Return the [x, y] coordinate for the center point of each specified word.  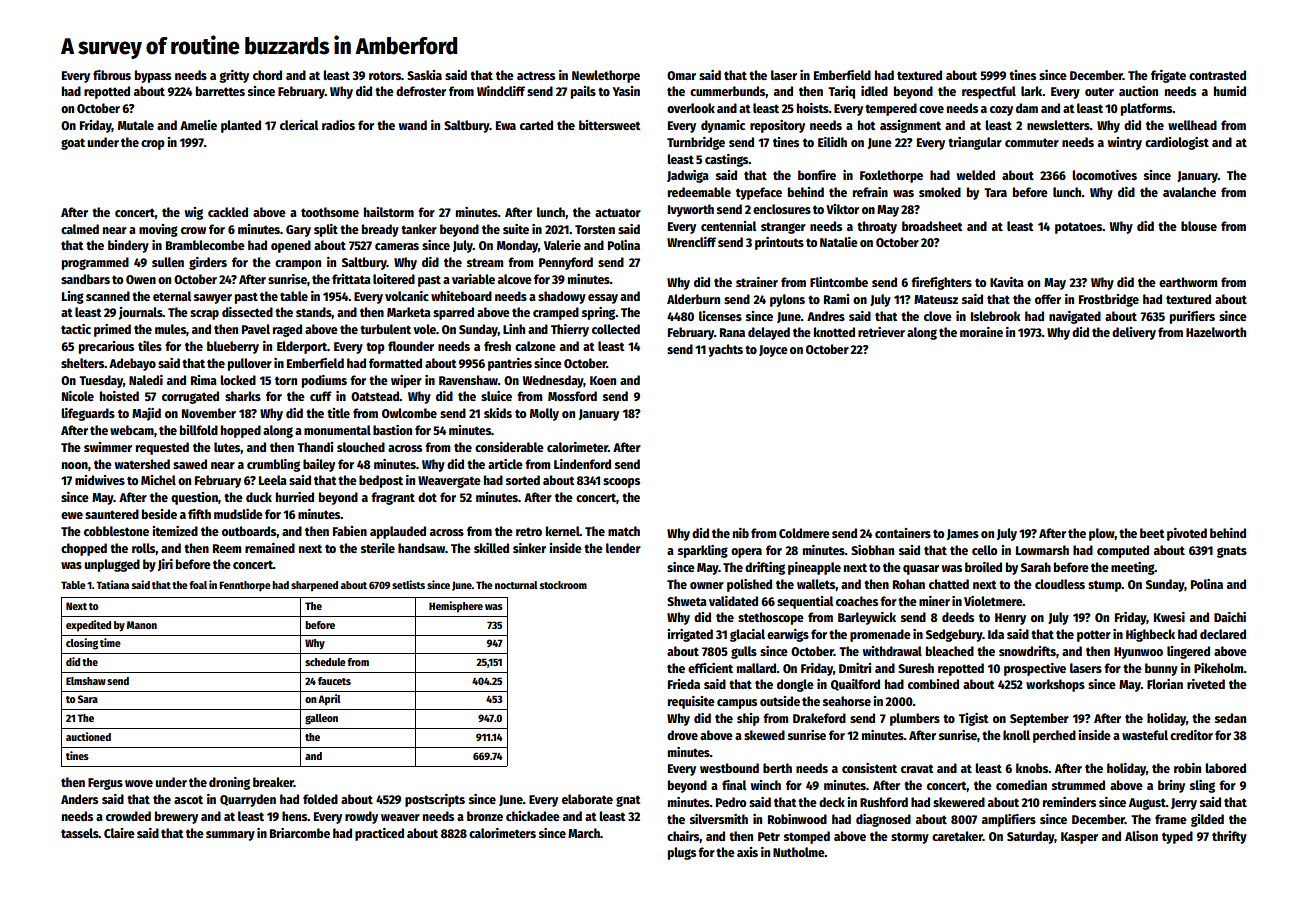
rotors [385, 75]
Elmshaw [86, 681]
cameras [397, 246]
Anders [79, 799]
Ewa [506, 125]
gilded [1207, 820]
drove [682, 735]
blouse [1199, 226]
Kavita [1007, 282]
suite [516, 229]
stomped [807, 837]
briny [1171, 786]
